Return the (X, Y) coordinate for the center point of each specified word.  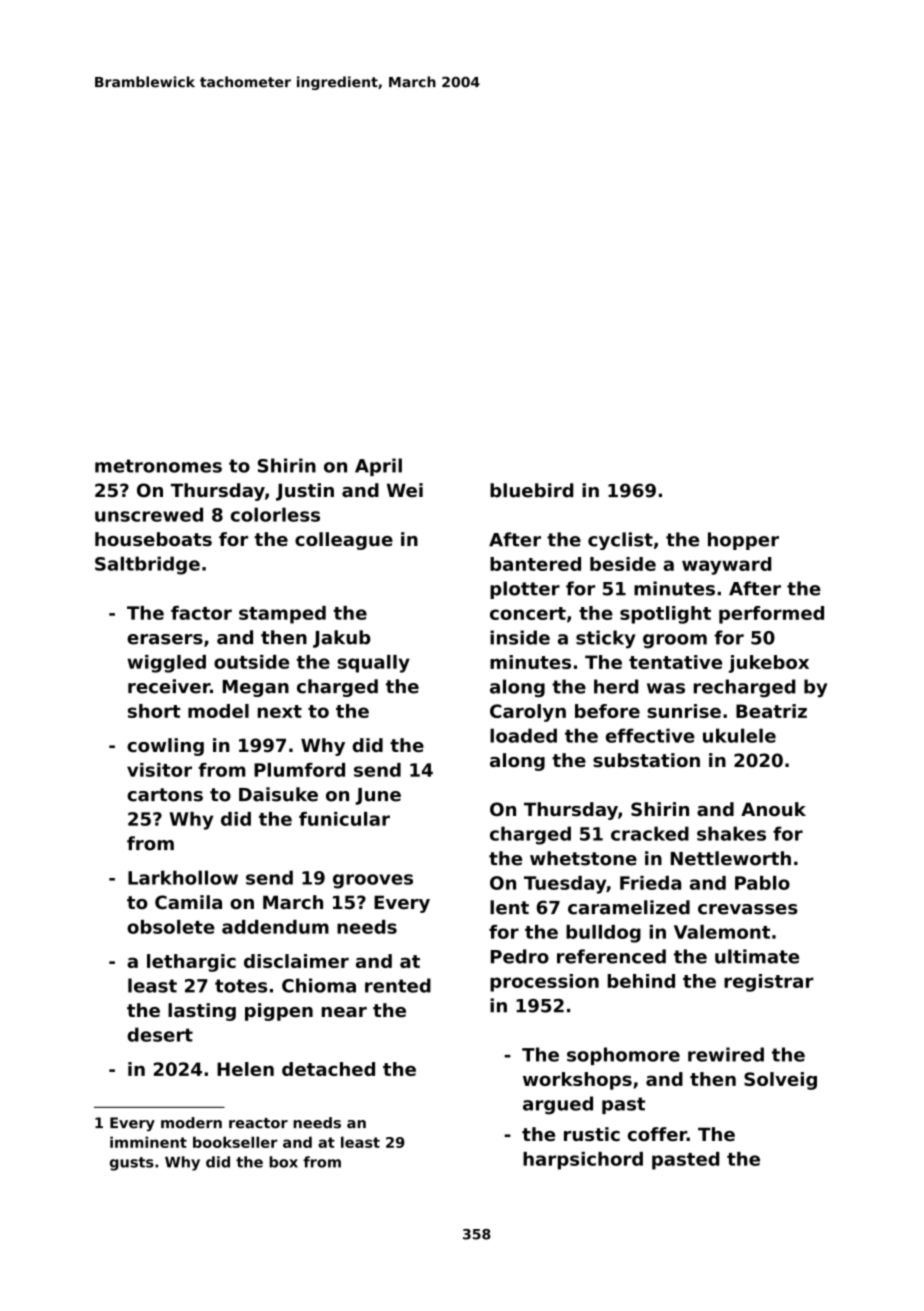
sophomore (623, 1056)
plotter (525, 590)
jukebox (769, 664)
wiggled (166, 664)
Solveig (780, 1081)
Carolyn (528, 713)
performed (771, 615)
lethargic (191, 963)
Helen (245, 1069)
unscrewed (149, 514)
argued (558, 1105)
